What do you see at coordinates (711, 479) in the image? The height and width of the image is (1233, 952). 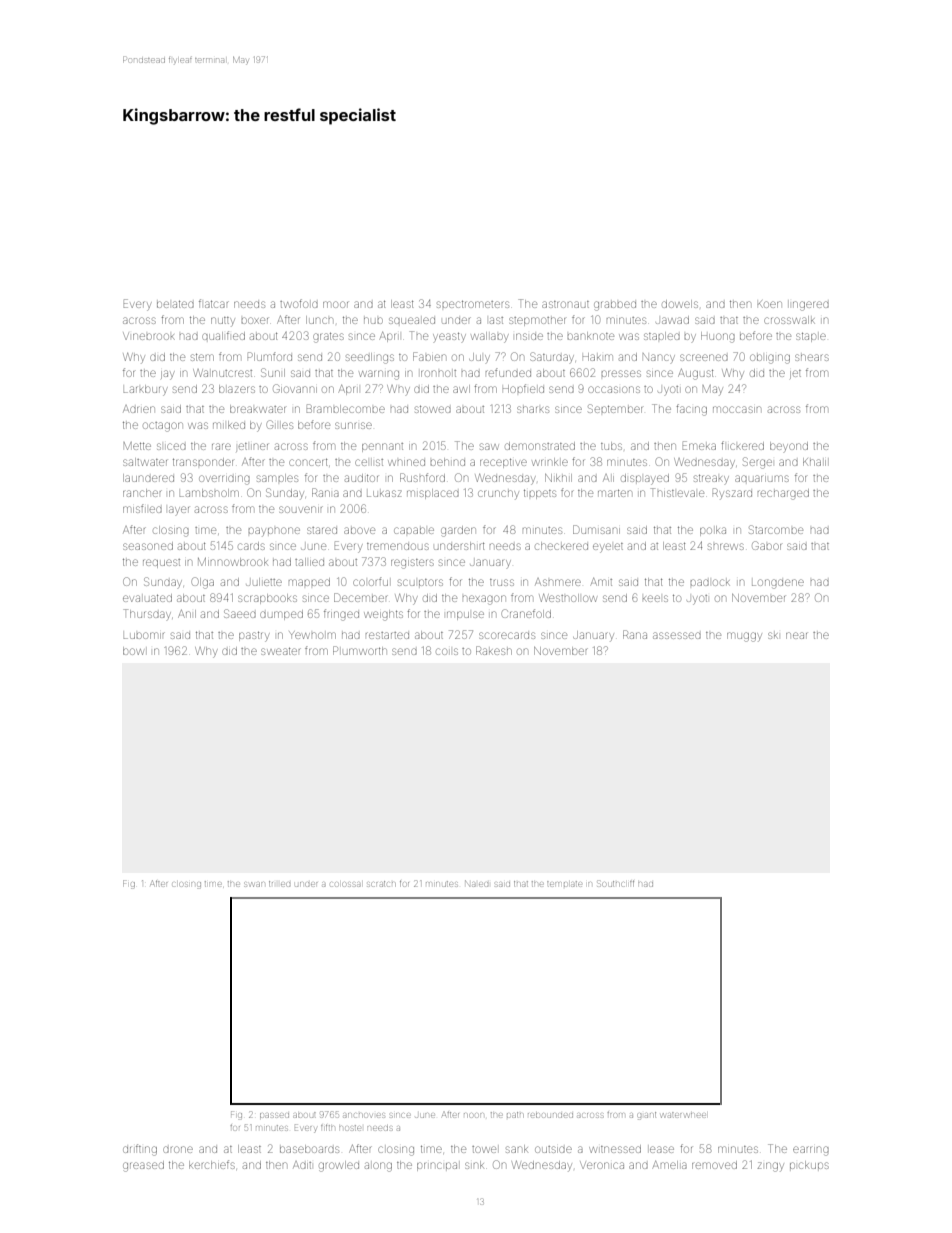 I see `streaky` at bounding box center [711, 479].
